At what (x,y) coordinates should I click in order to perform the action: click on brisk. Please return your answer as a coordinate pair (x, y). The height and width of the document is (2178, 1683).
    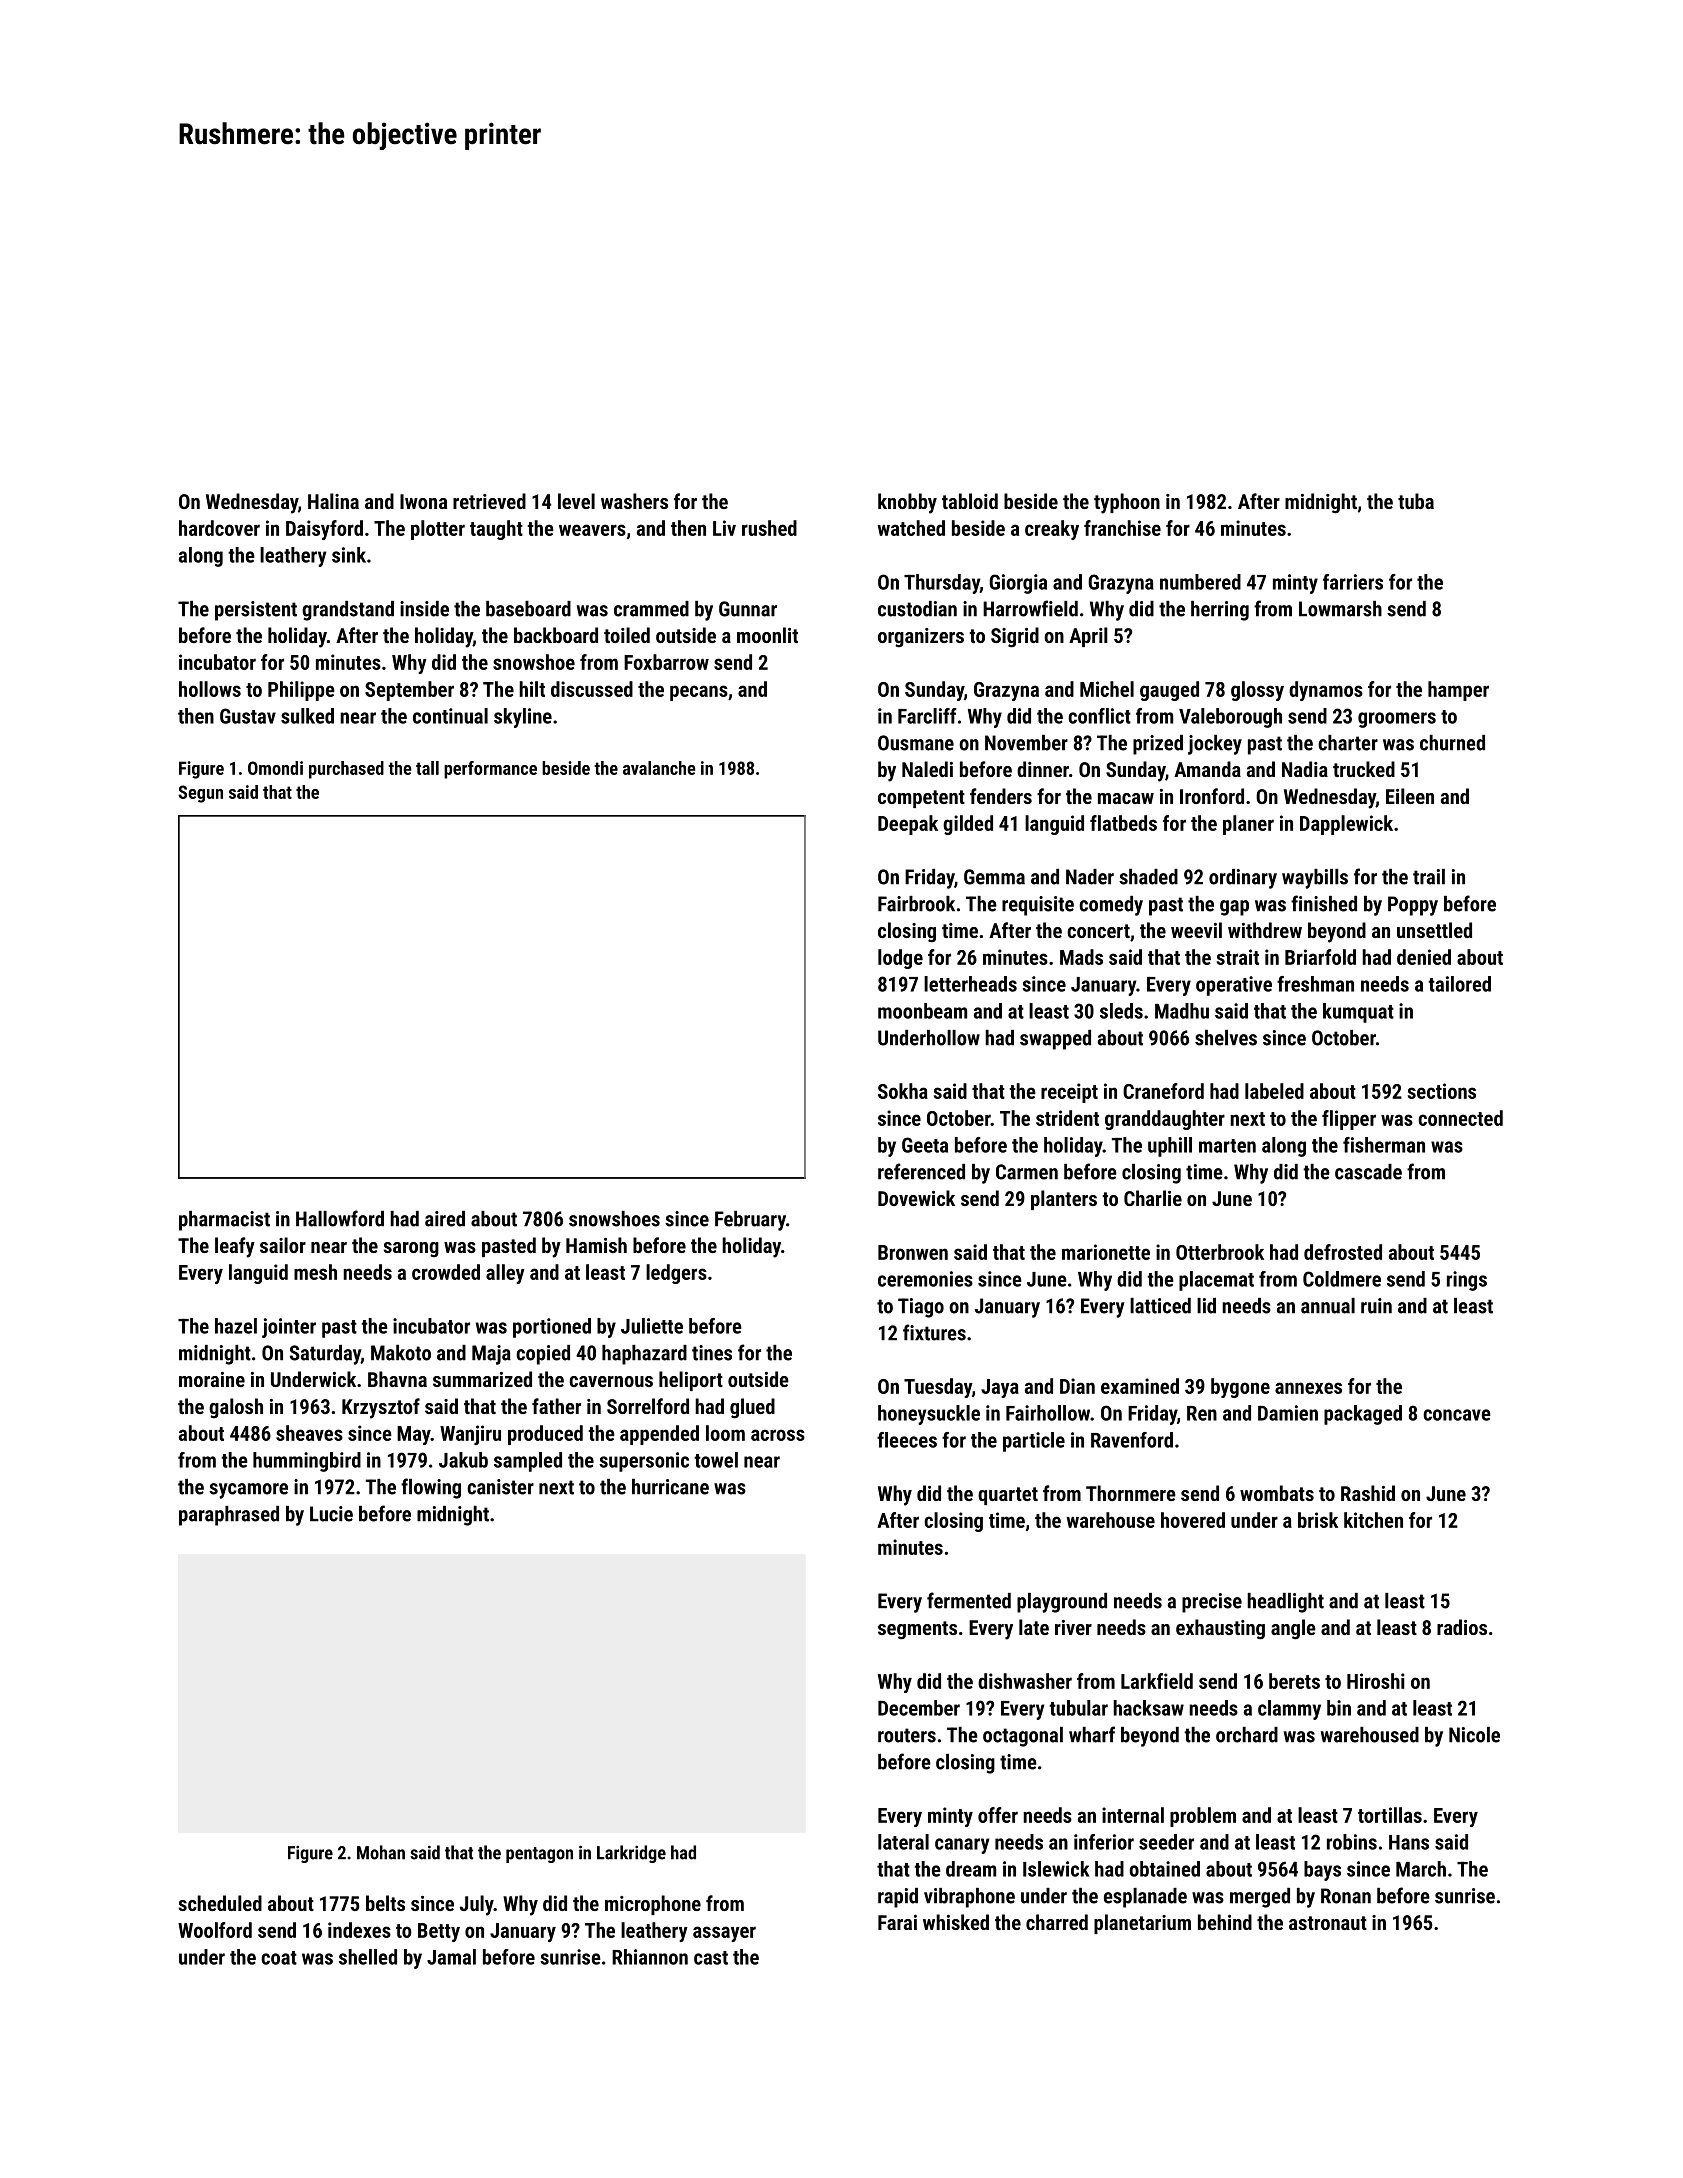
    Looking at the image, I should click on (1318, 1520).
